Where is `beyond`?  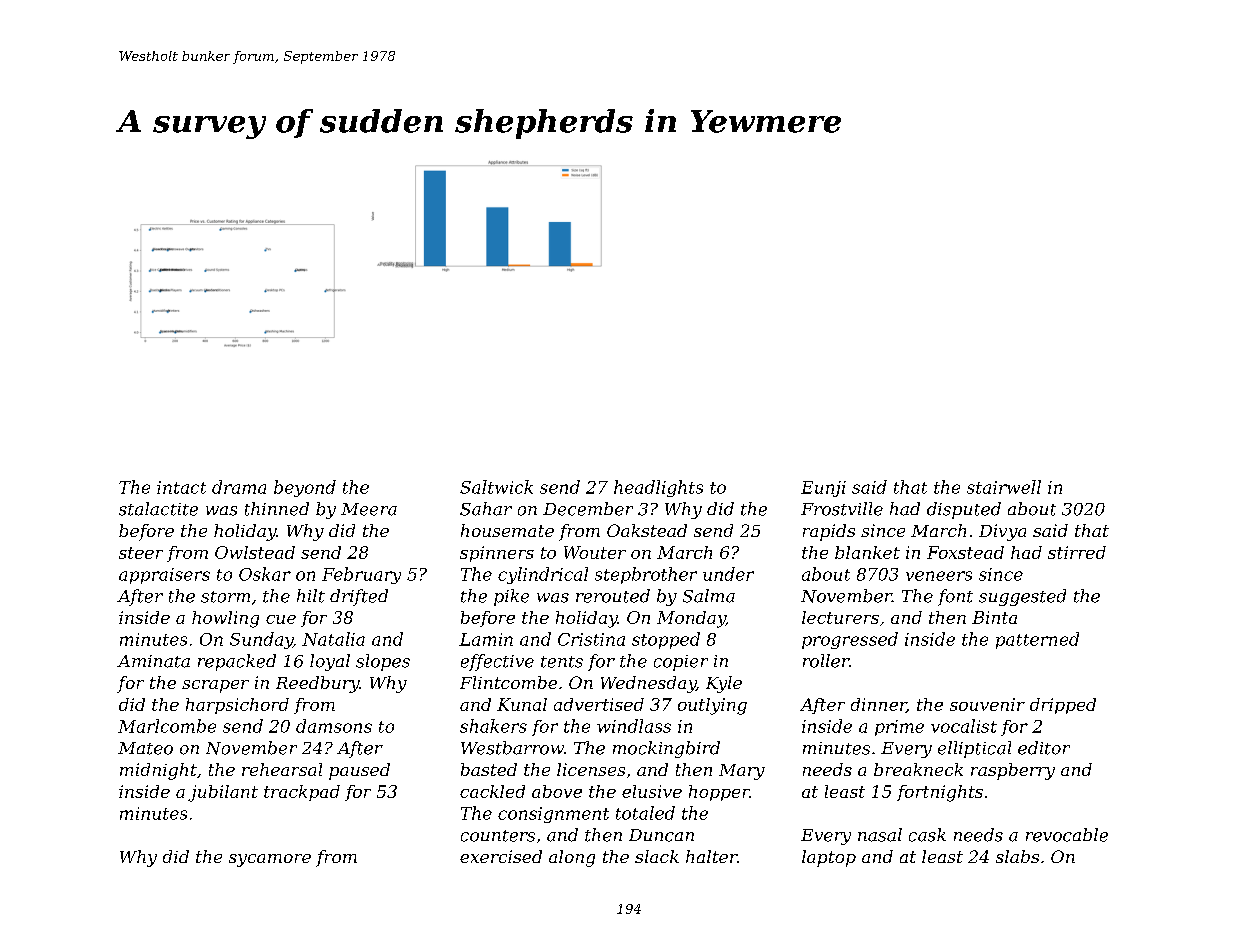 beyond is located at coordinates (305, 488).
